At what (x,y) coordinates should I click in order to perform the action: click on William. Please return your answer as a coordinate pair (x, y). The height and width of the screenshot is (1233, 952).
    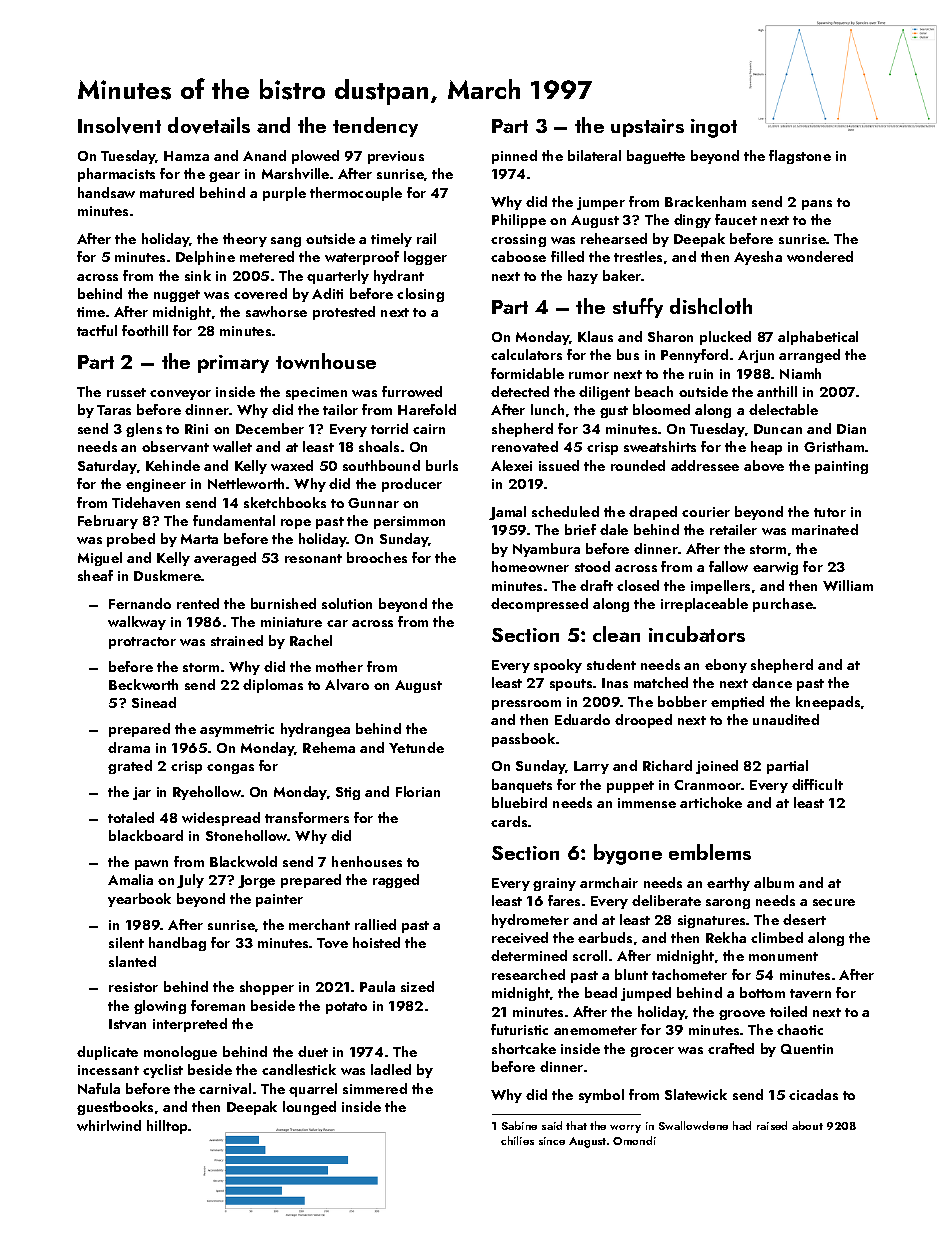
    Looking at the image, I should click on (848, 585).
